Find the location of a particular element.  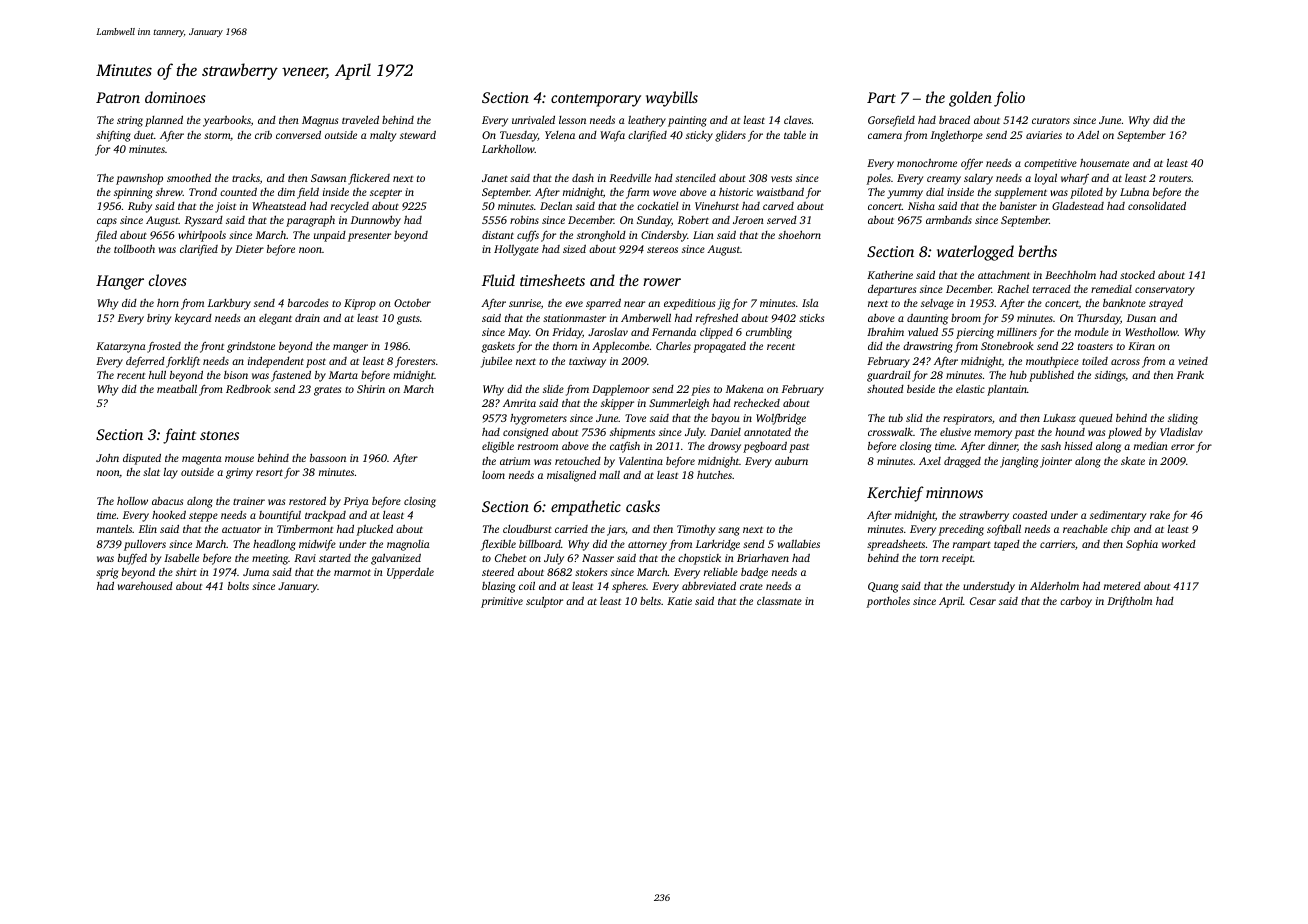

folio is located at coordinates (1009, 99).
